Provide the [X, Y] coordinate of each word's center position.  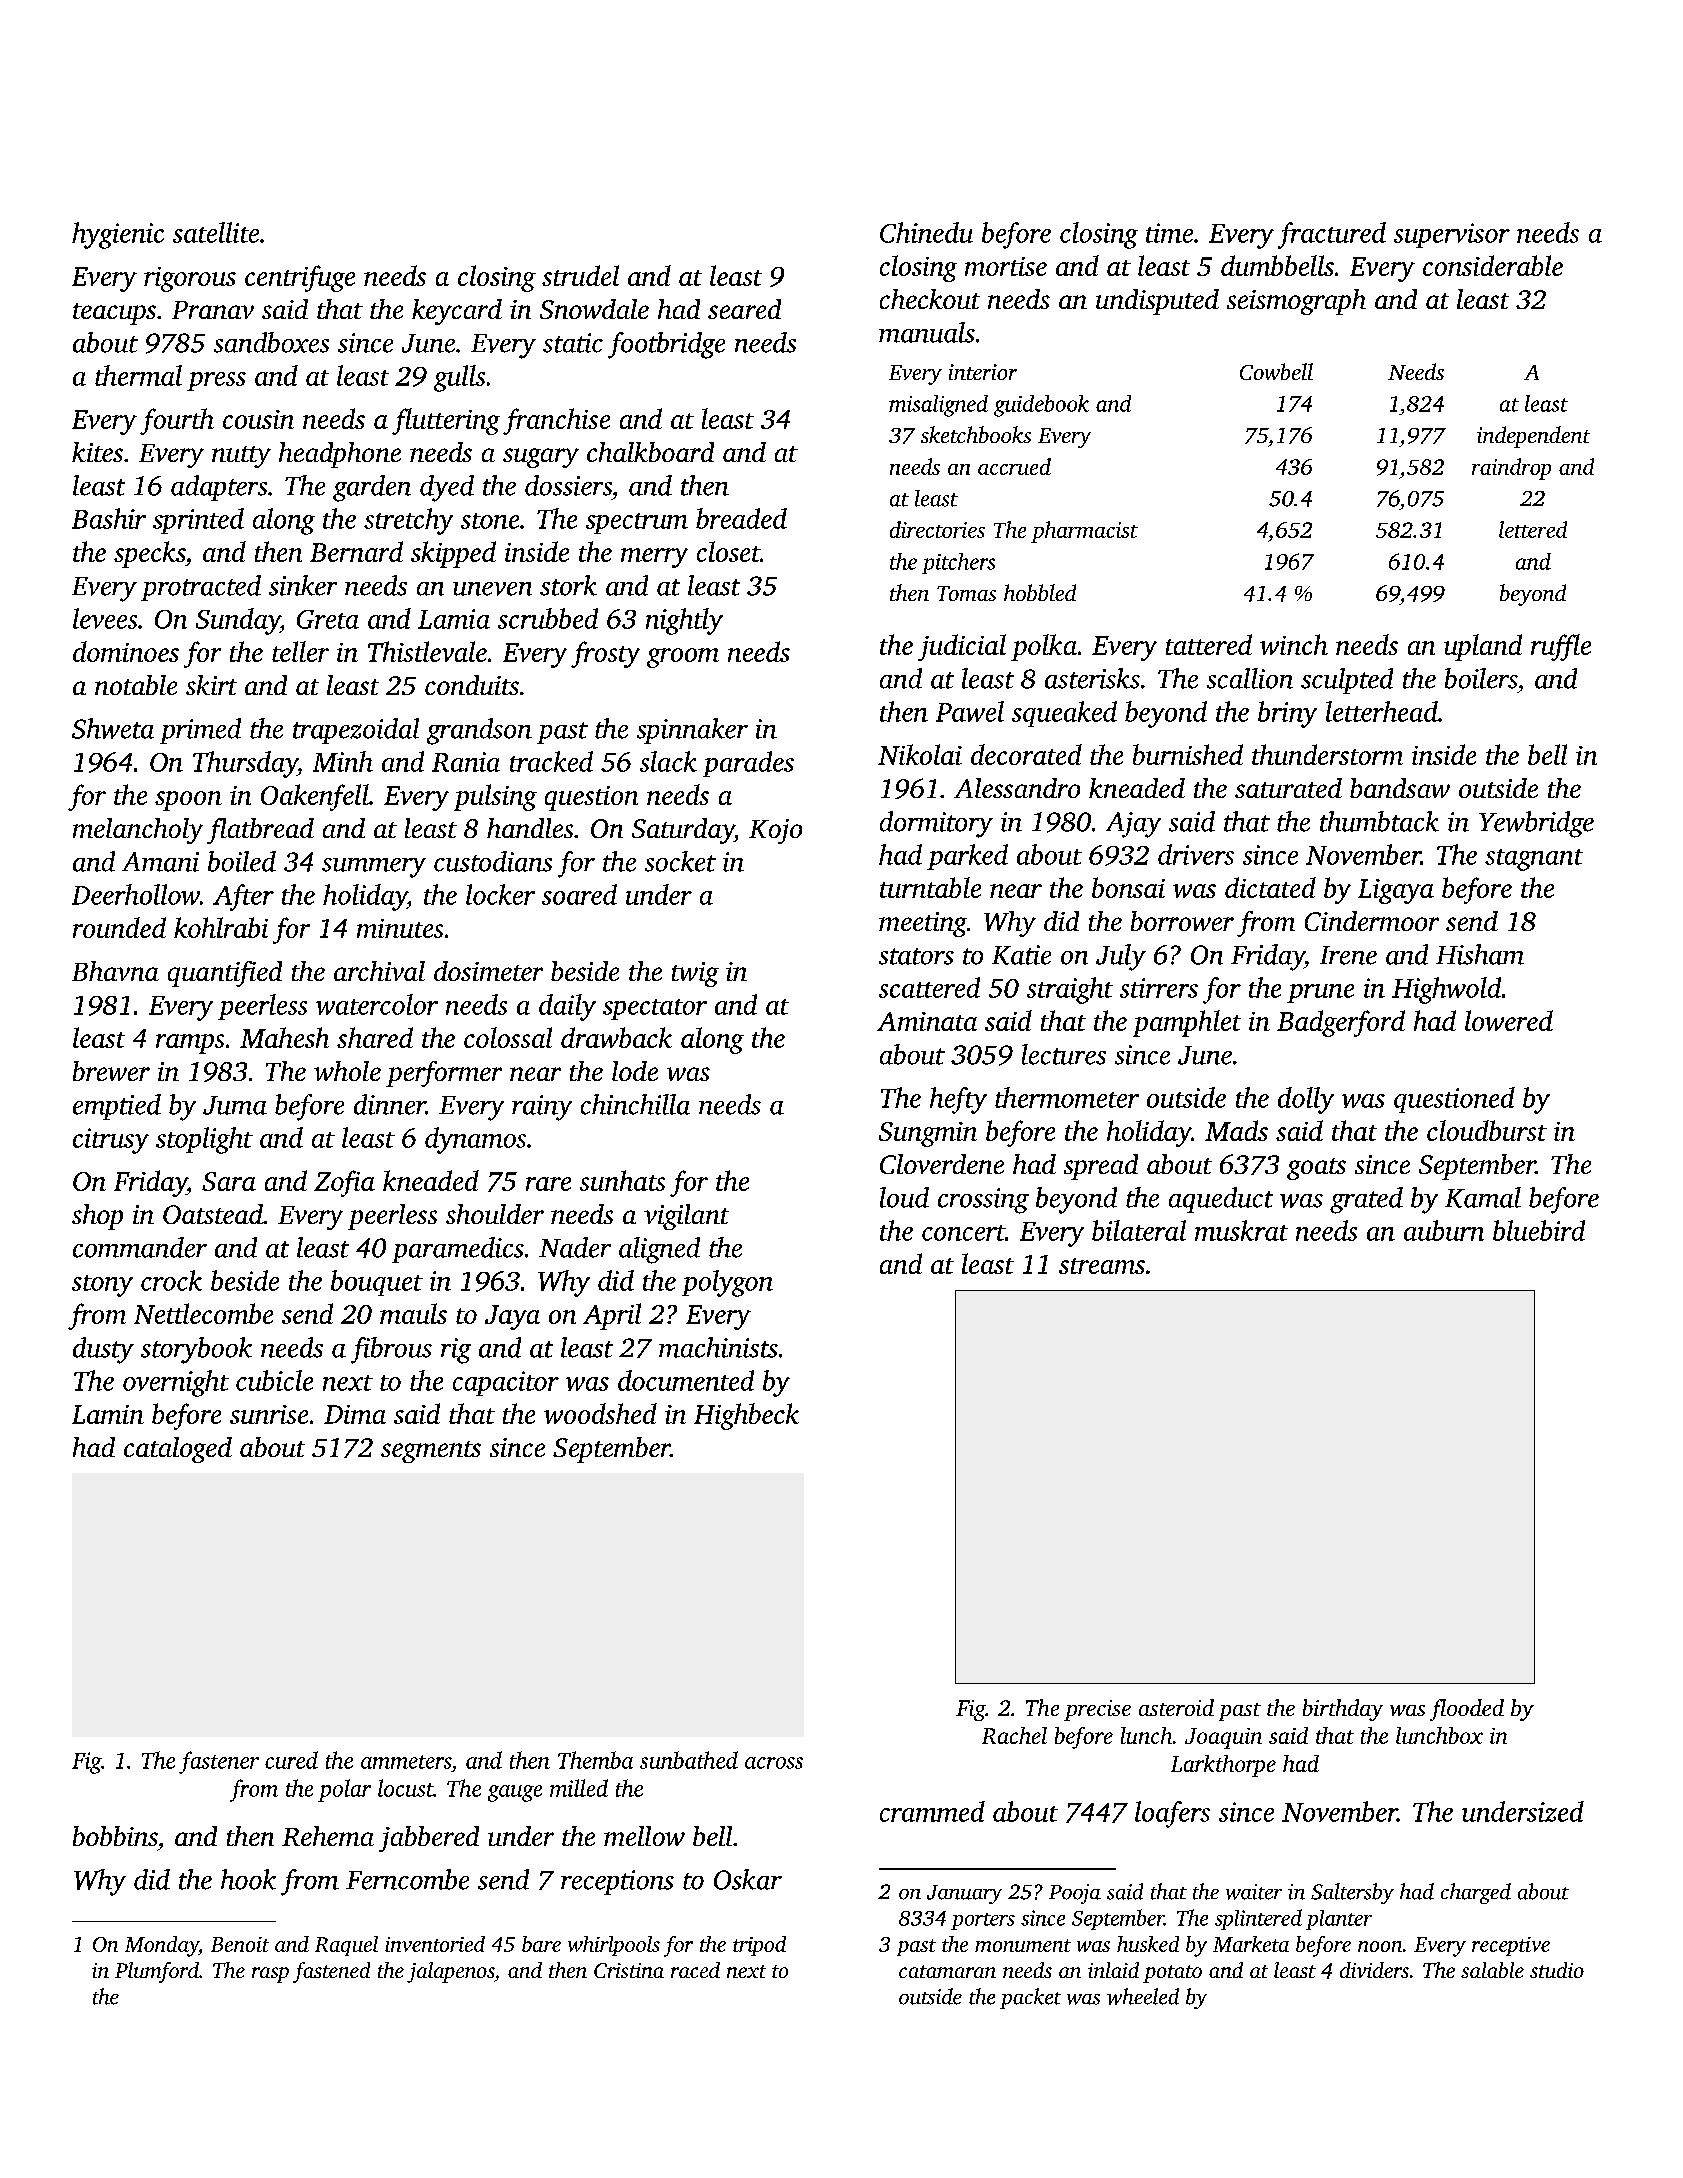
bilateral [1139, 1230]
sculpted [1347, 681]
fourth [177, 421]
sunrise [269, 1414]
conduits [472, 685]
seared [744, 309]
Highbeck [746, 1416]
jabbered [429, 1839]
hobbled [1040, 592]
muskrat [1241, 1230]
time [1169, 233]
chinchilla [635, 1104]
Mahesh [284, 1037]
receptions [617, 1882]
